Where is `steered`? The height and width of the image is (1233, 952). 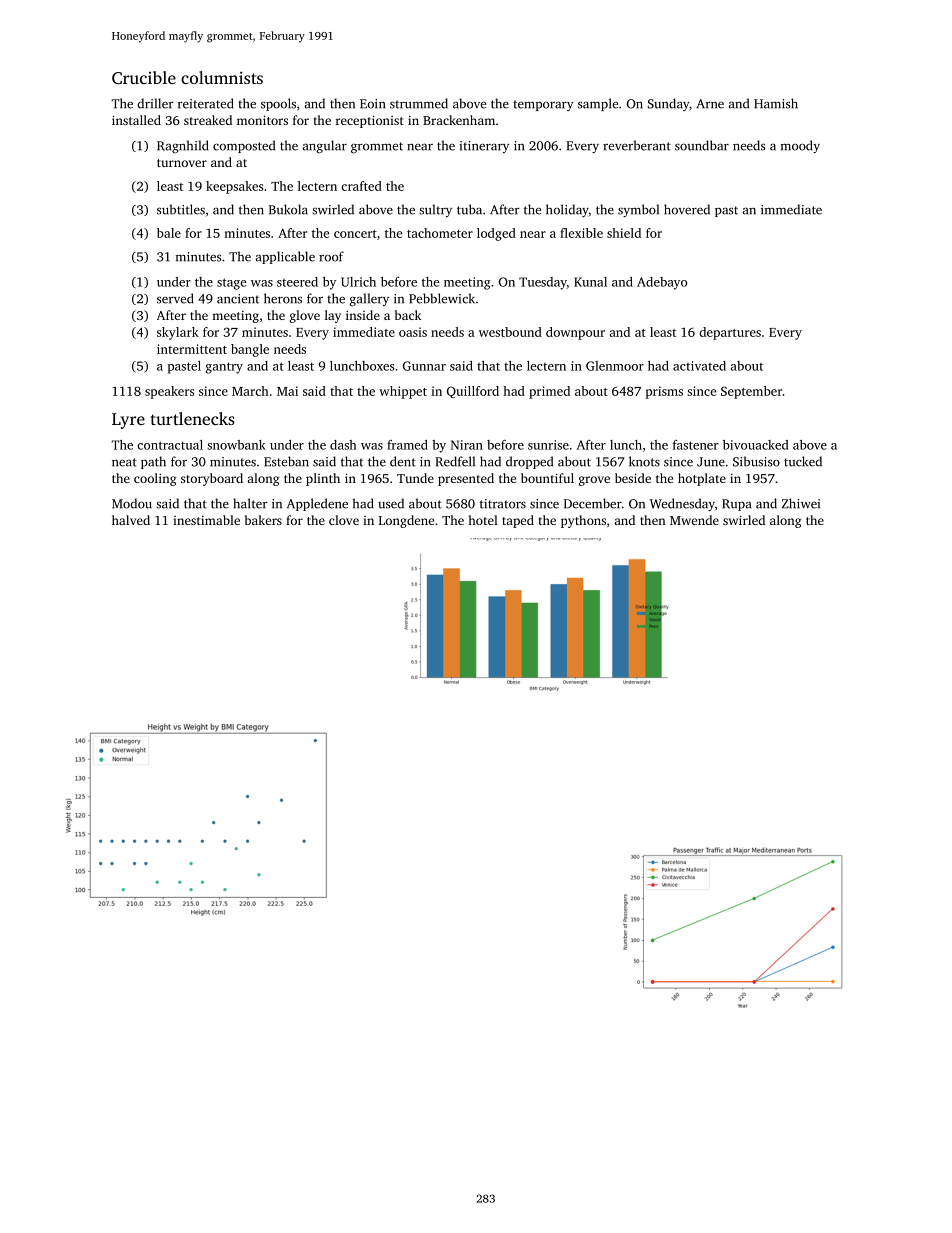 steered is located at coordinates (297, 282).
